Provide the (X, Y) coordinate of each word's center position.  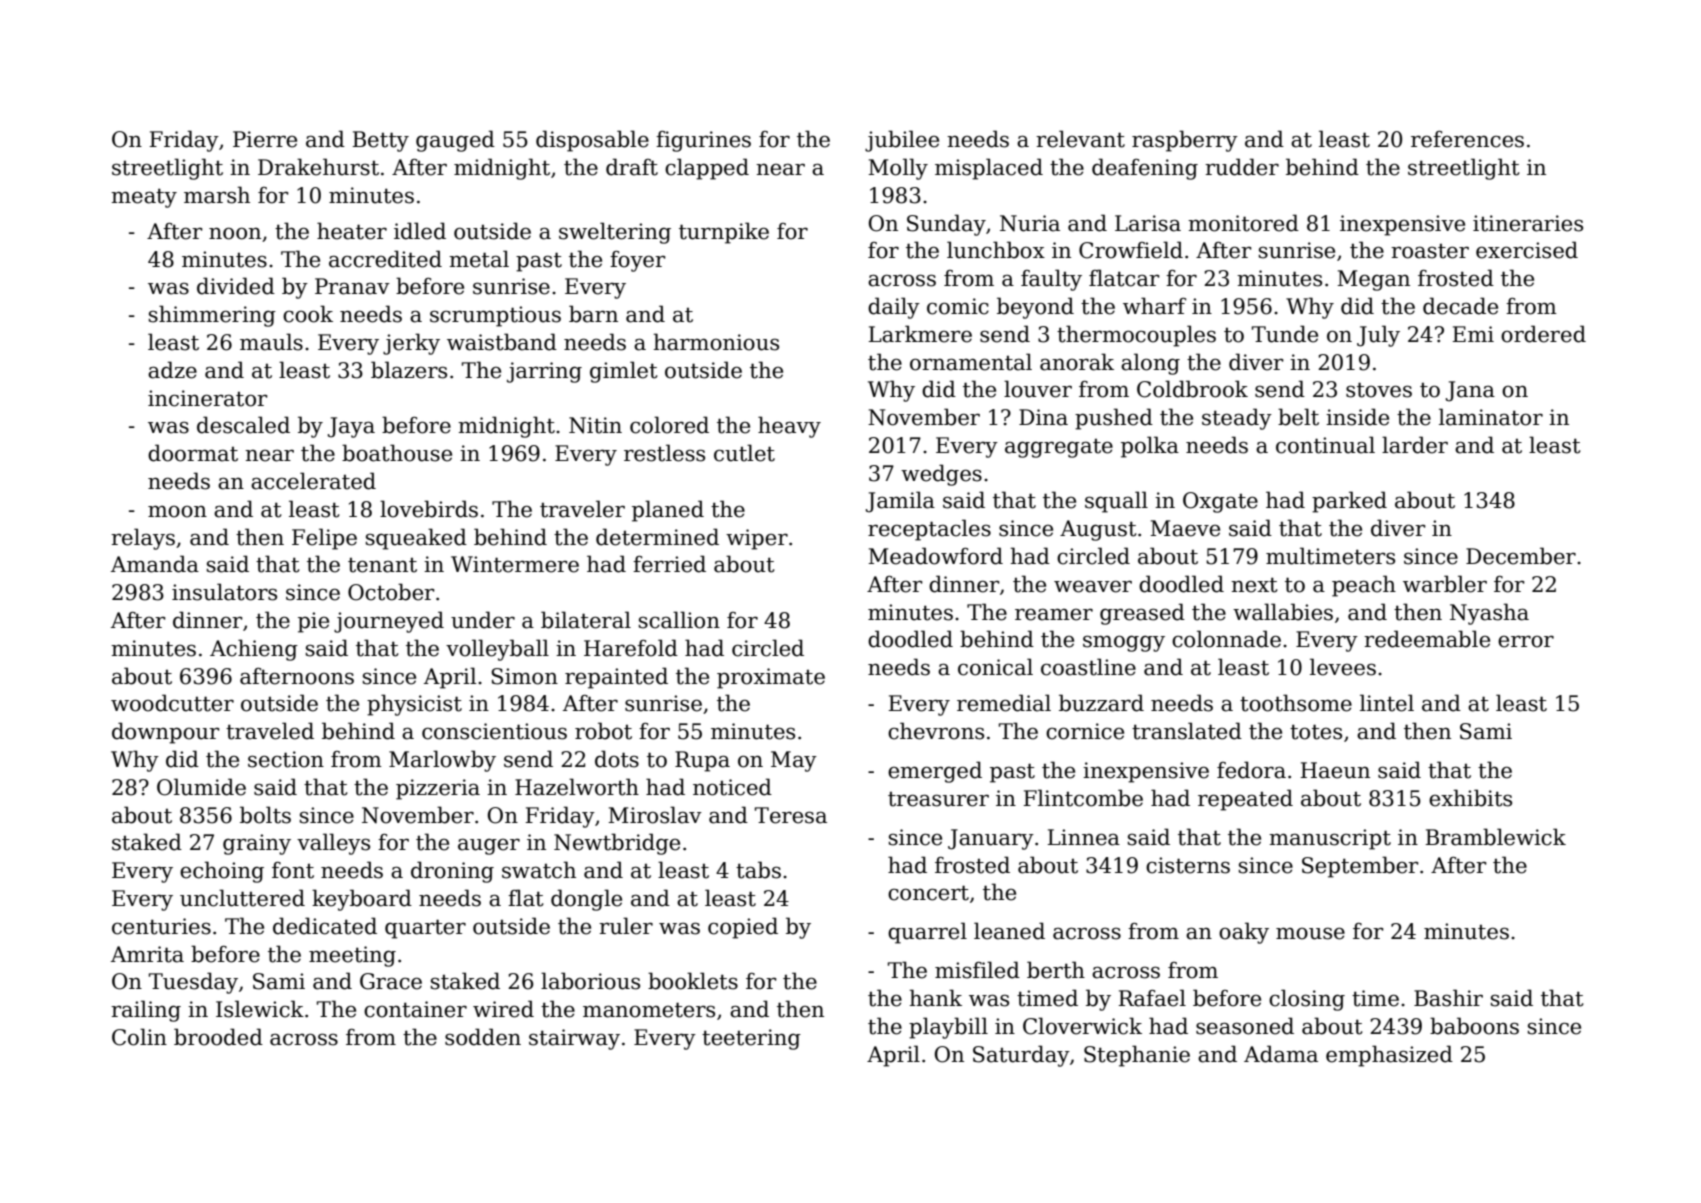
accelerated (313, 481)
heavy (789, 427)
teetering (751, 1039)
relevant (1080, 139)
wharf (1154, 306)
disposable (592, 141)
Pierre (265, 139)
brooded (218, 1037)
